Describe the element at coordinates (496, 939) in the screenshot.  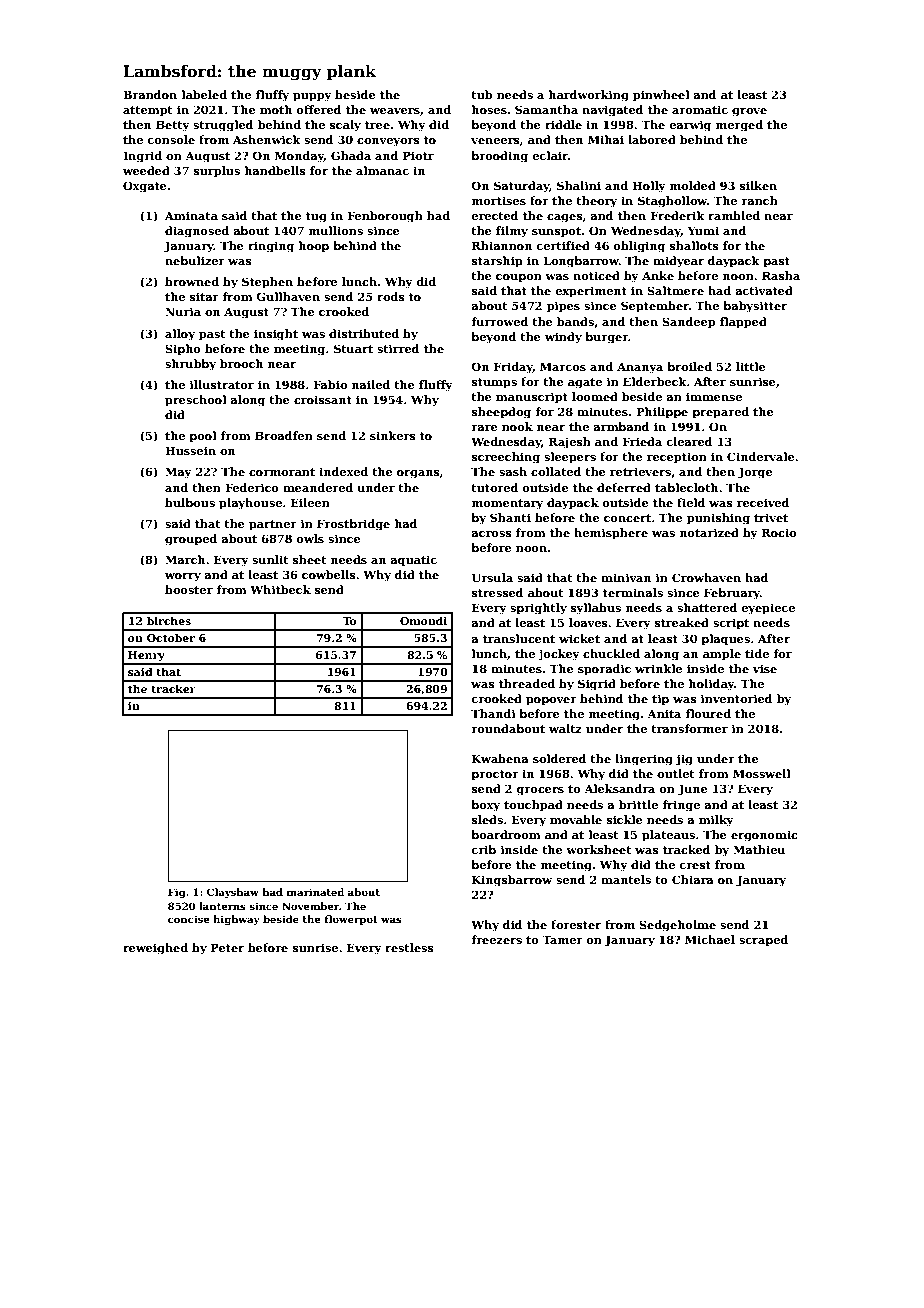
I see `freezers` at that location.
